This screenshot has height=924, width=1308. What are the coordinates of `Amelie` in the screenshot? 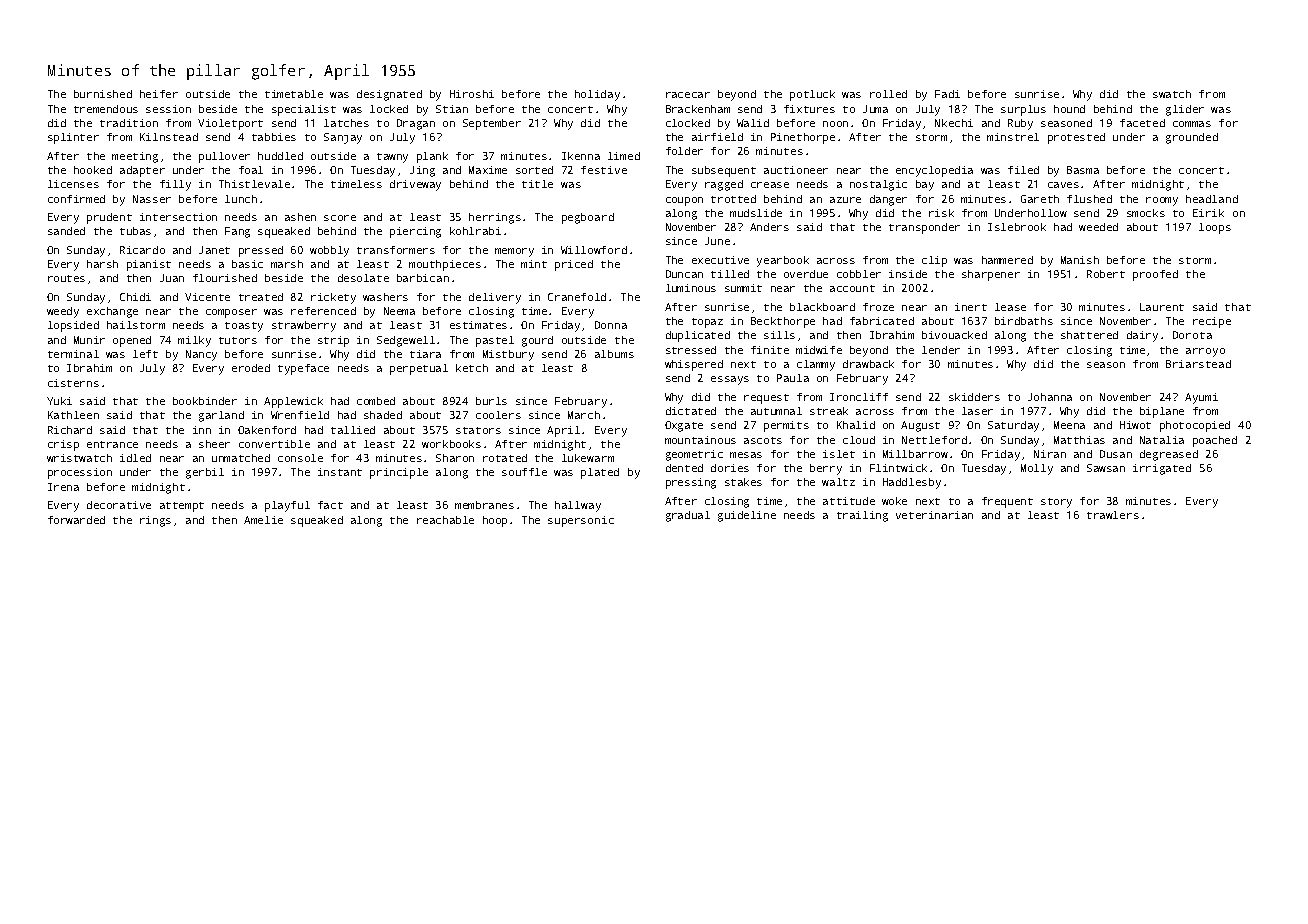 It's located at (263, 520).
